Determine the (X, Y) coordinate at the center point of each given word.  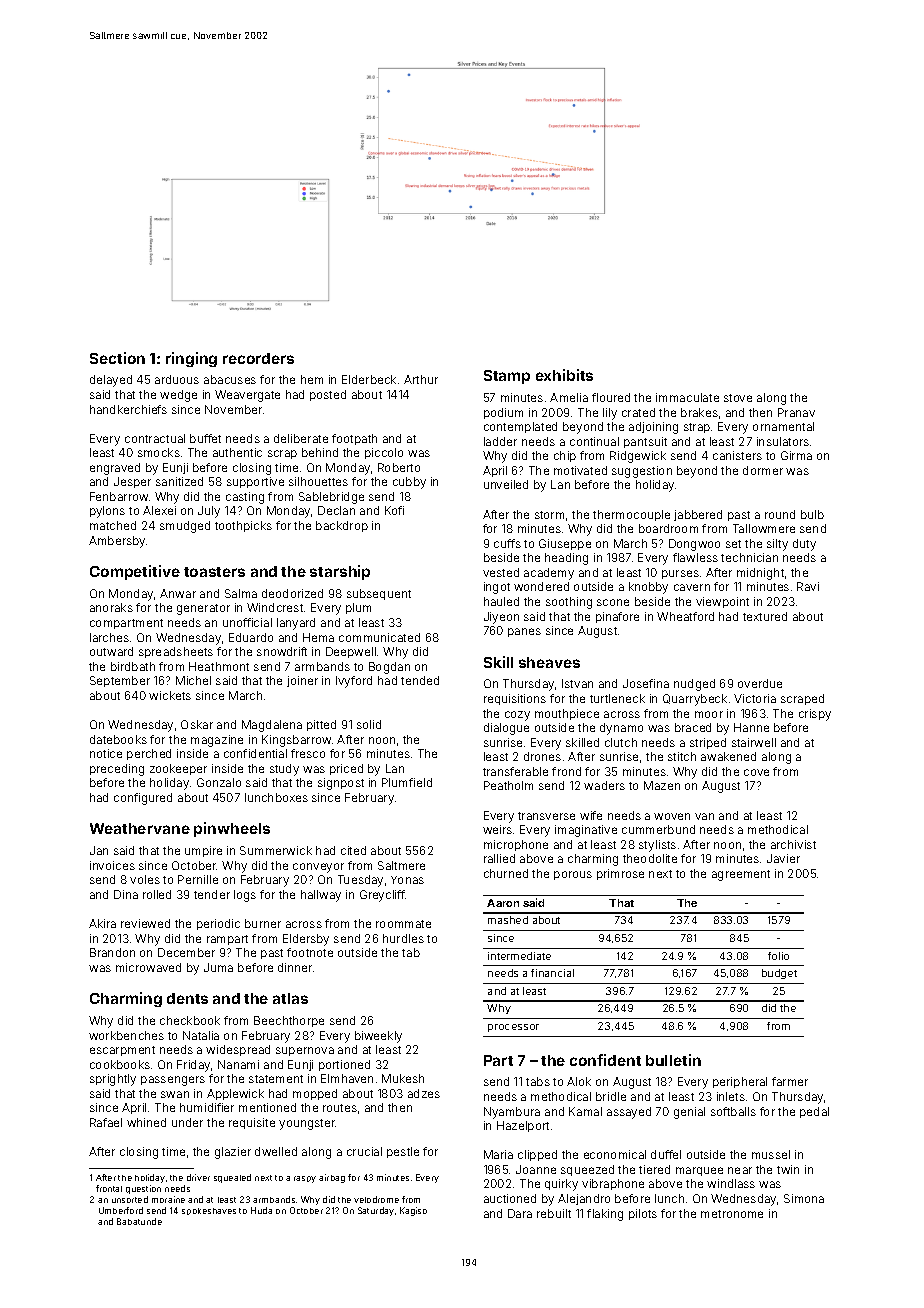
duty (804, 545)
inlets (731, 1096)
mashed (508, 920)
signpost (341, 784)
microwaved (148, 967)
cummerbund (658, 829)
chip (565, 456)
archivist (793, 844)
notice (106, 753)
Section (117, 358)
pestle (403, 1152)
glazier (233, 1153)
